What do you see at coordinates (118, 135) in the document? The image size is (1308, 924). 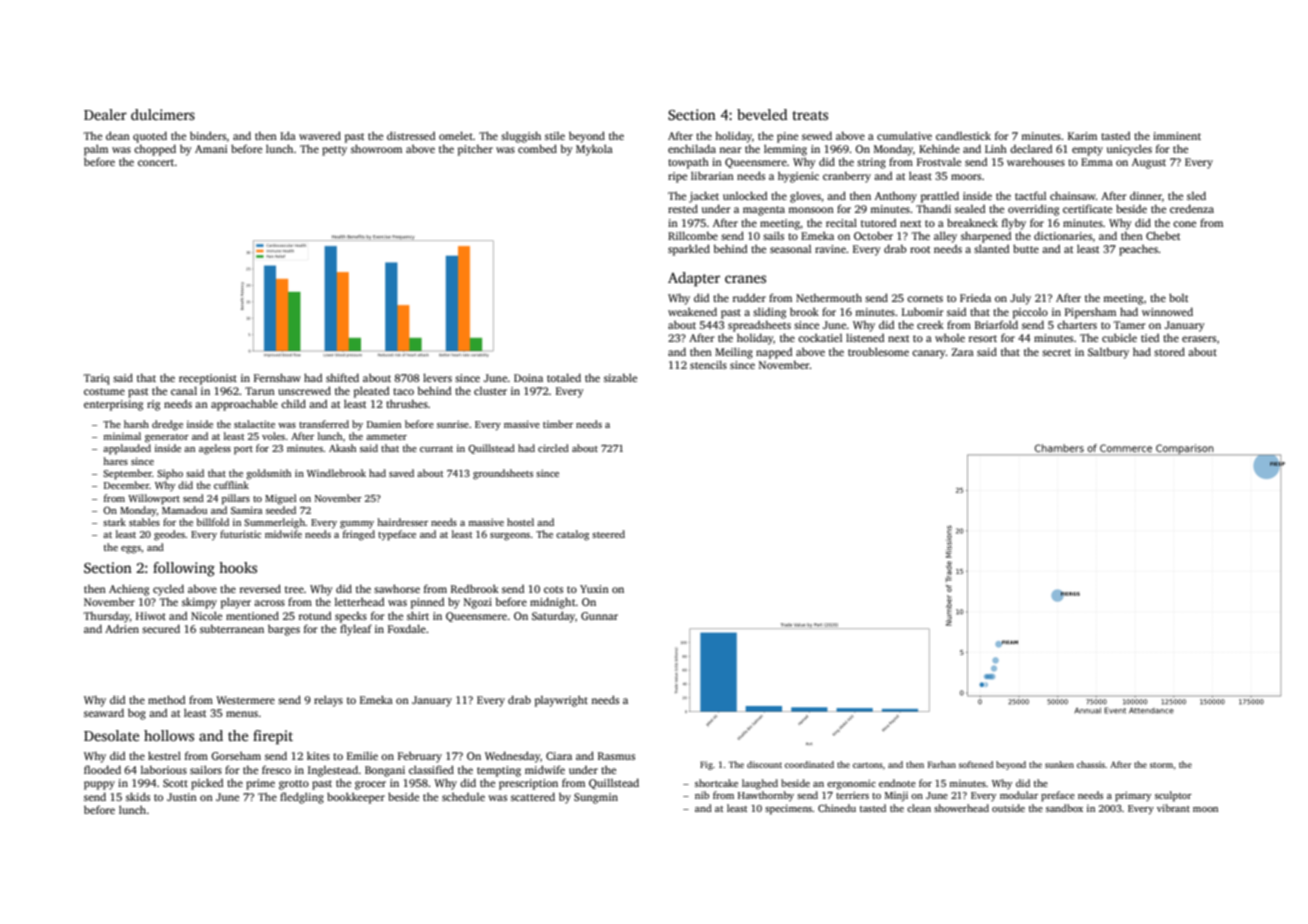 I see `dean` at bounding box center [118, 135].
